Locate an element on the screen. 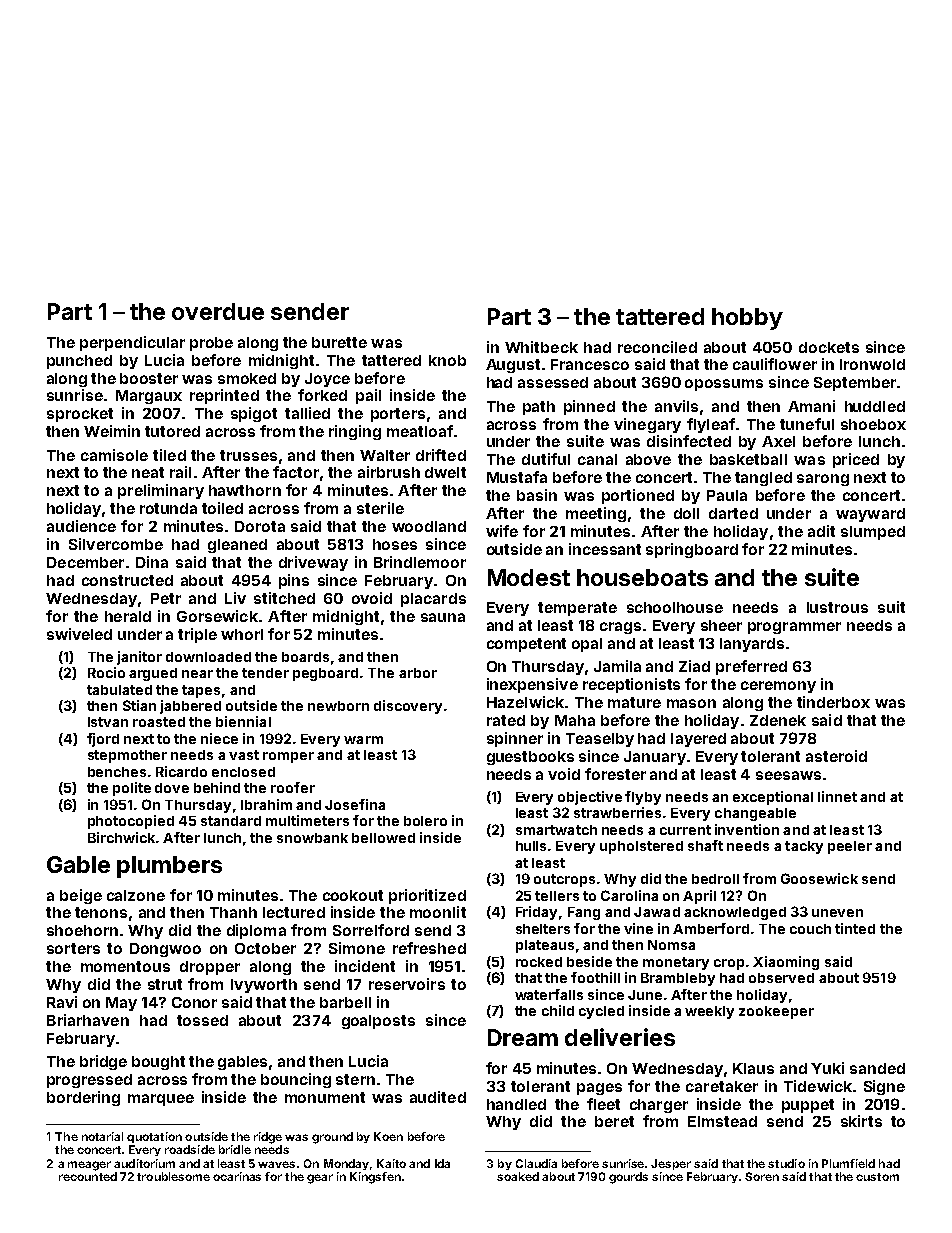 This screenshot has width=952, height=1233. August is located at coordinates (513, 366).
